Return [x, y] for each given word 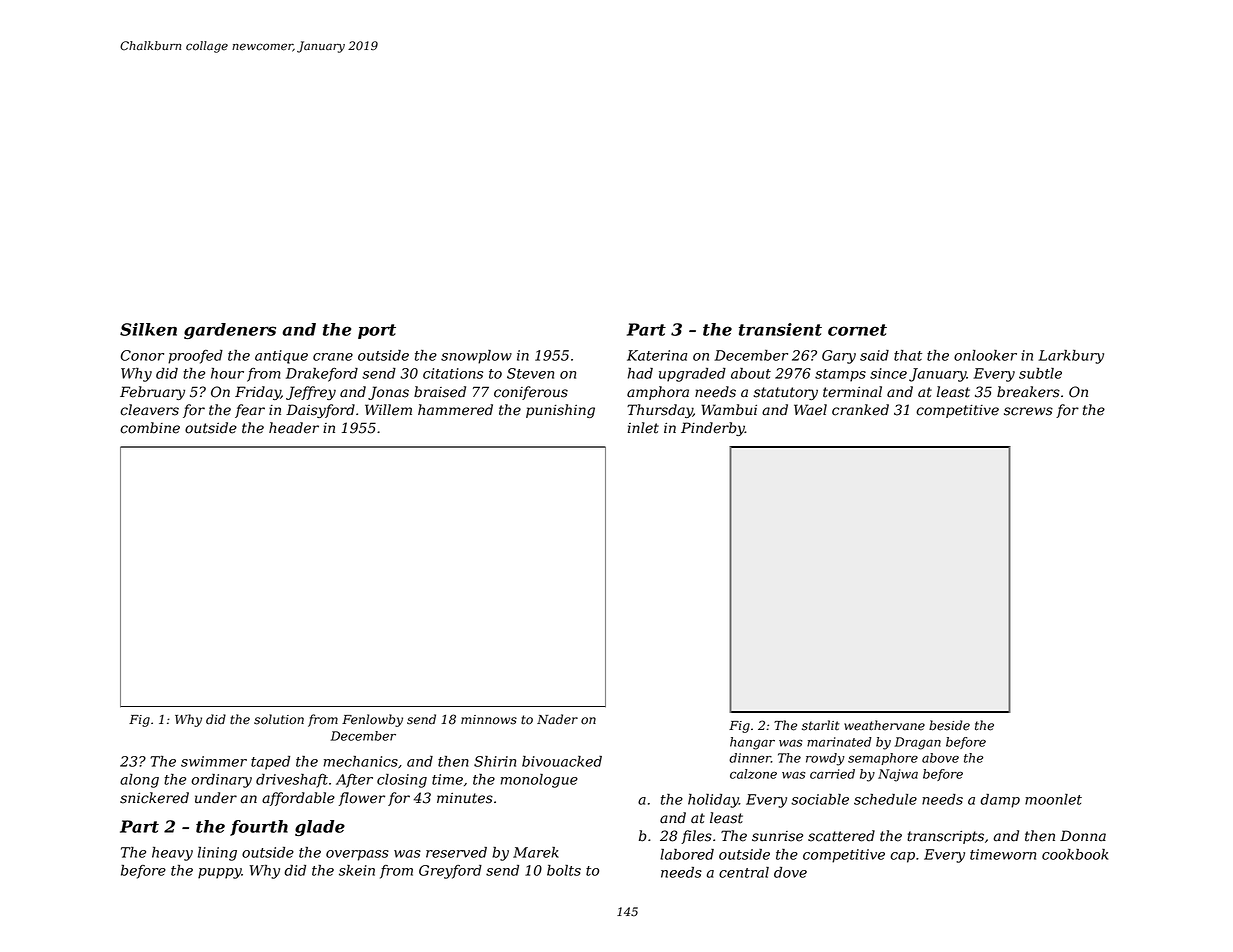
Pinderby [713, 429]
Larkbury [1071, 357]
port [377, 331]
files [696, 837]
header [294, 428]
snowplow [476, 357]
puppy [220, 873]
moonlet [1053, 799]
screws [1028, 411]
